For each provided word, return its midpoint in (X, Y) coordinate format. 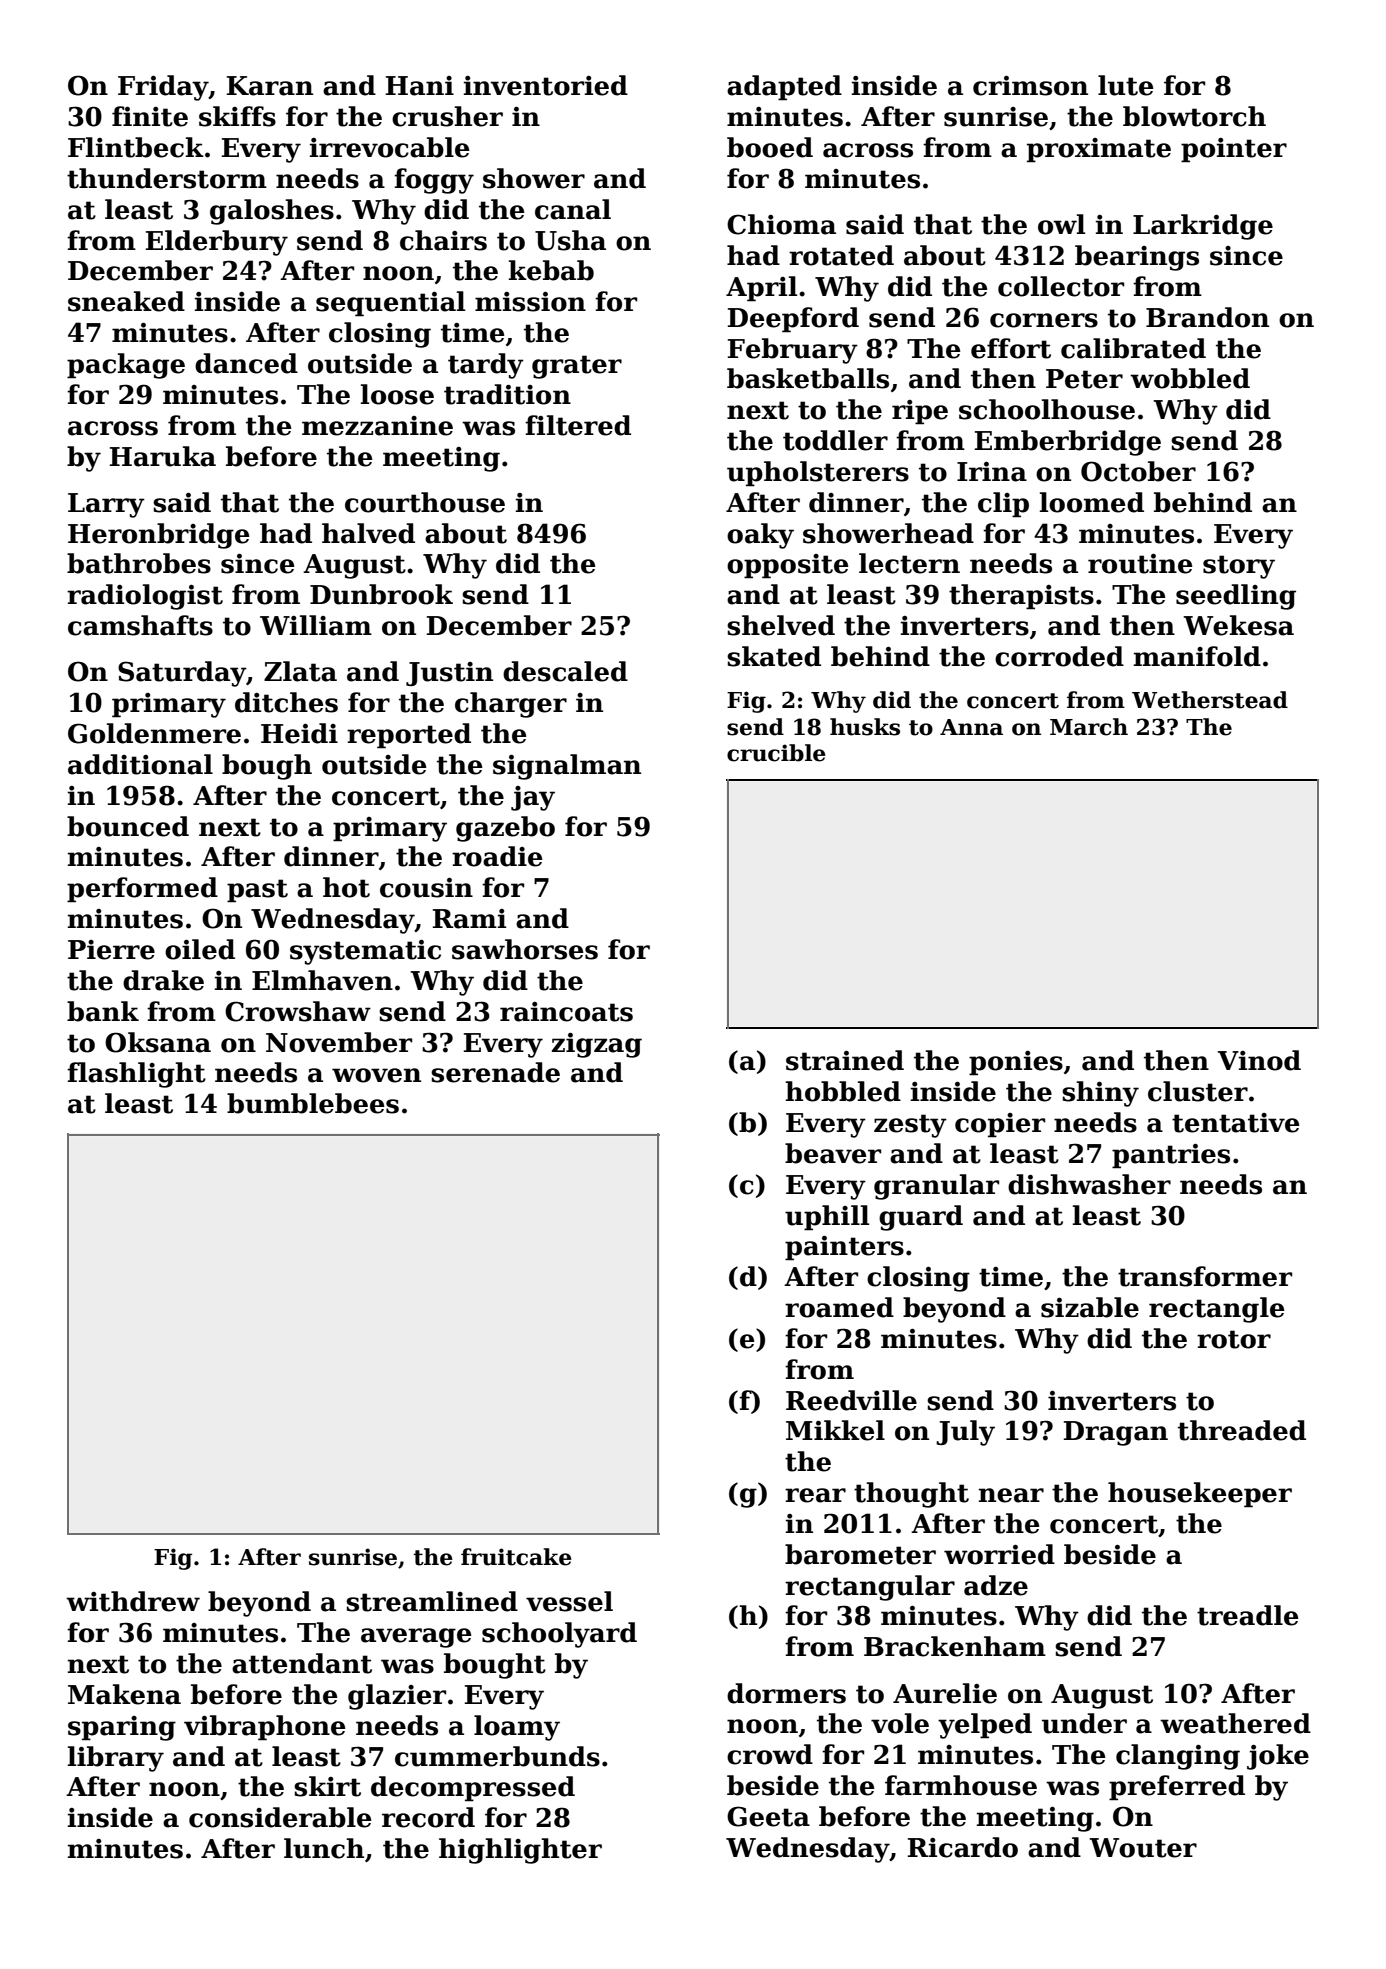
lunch (324, 1848)
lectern (909, 563)
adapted (784, 88)
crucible (776, 753)
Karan (270, 86)
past (257, 891)
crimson (1030, 86)
